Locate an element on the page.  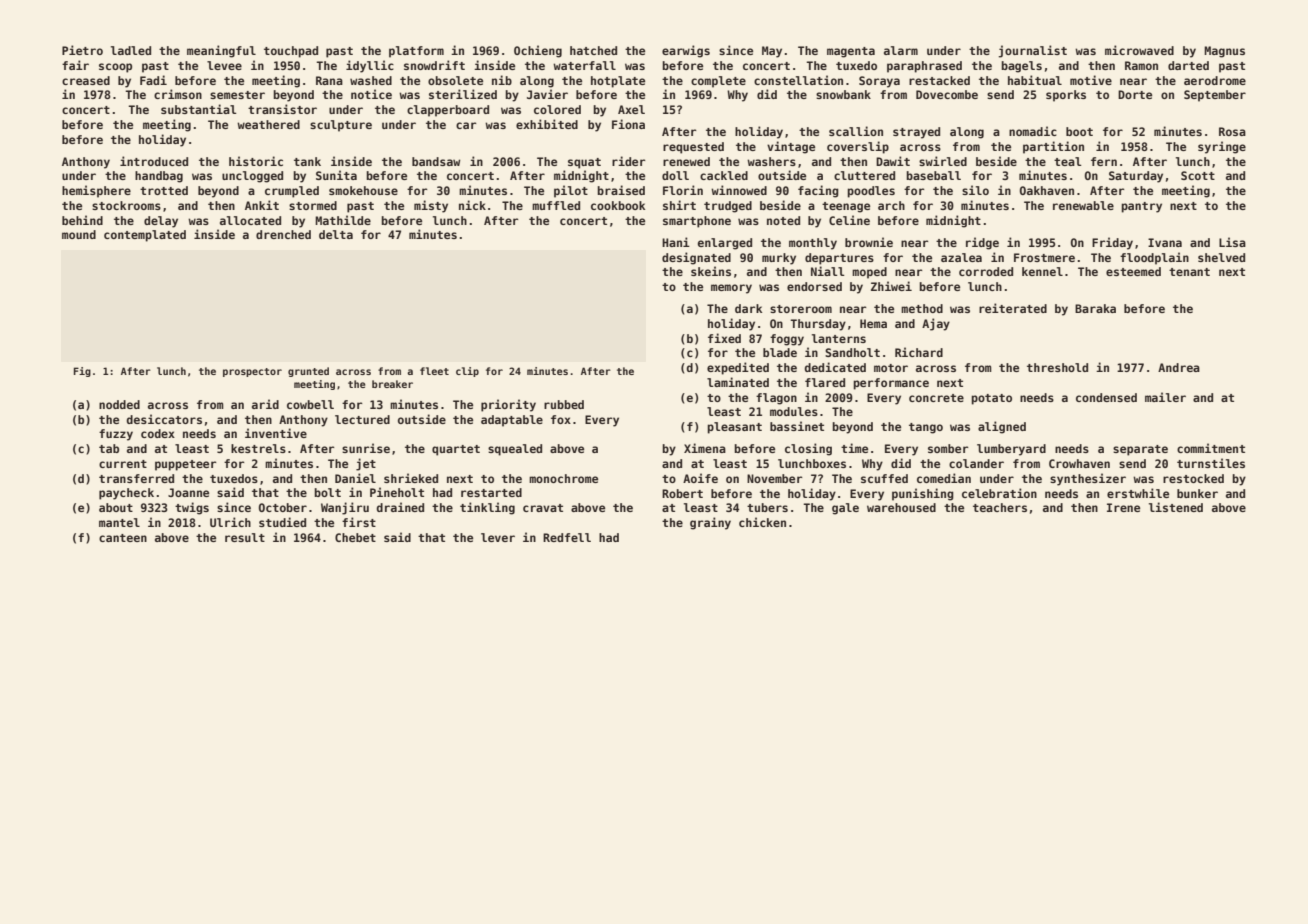
paycheck is located at coordinates (126, 494).
